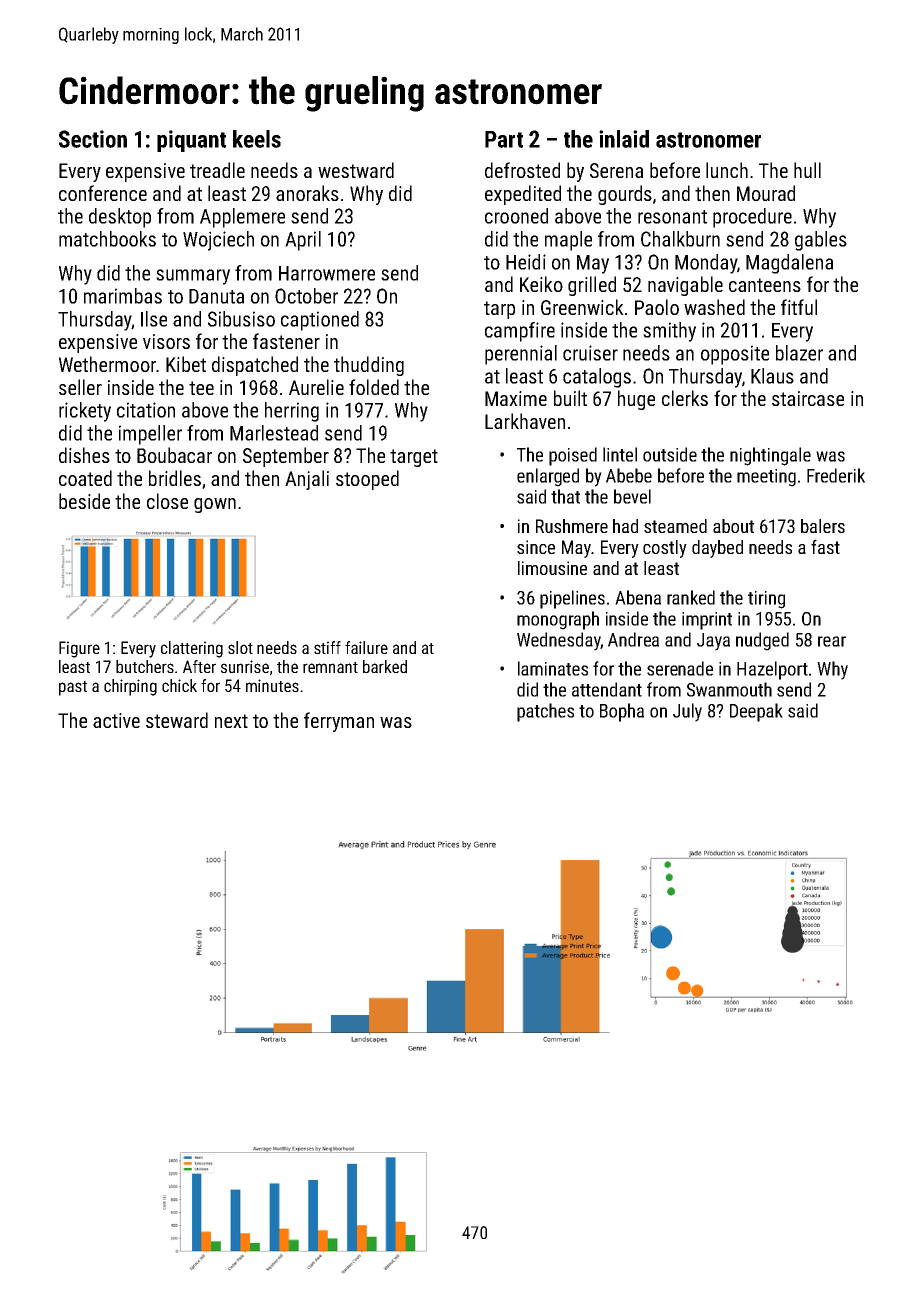 The height and width of the page is (1311, 924). What do you see at coordinates (241, 319) in the page?
I see `Sibusiso` at bounding box center [241, 319].
